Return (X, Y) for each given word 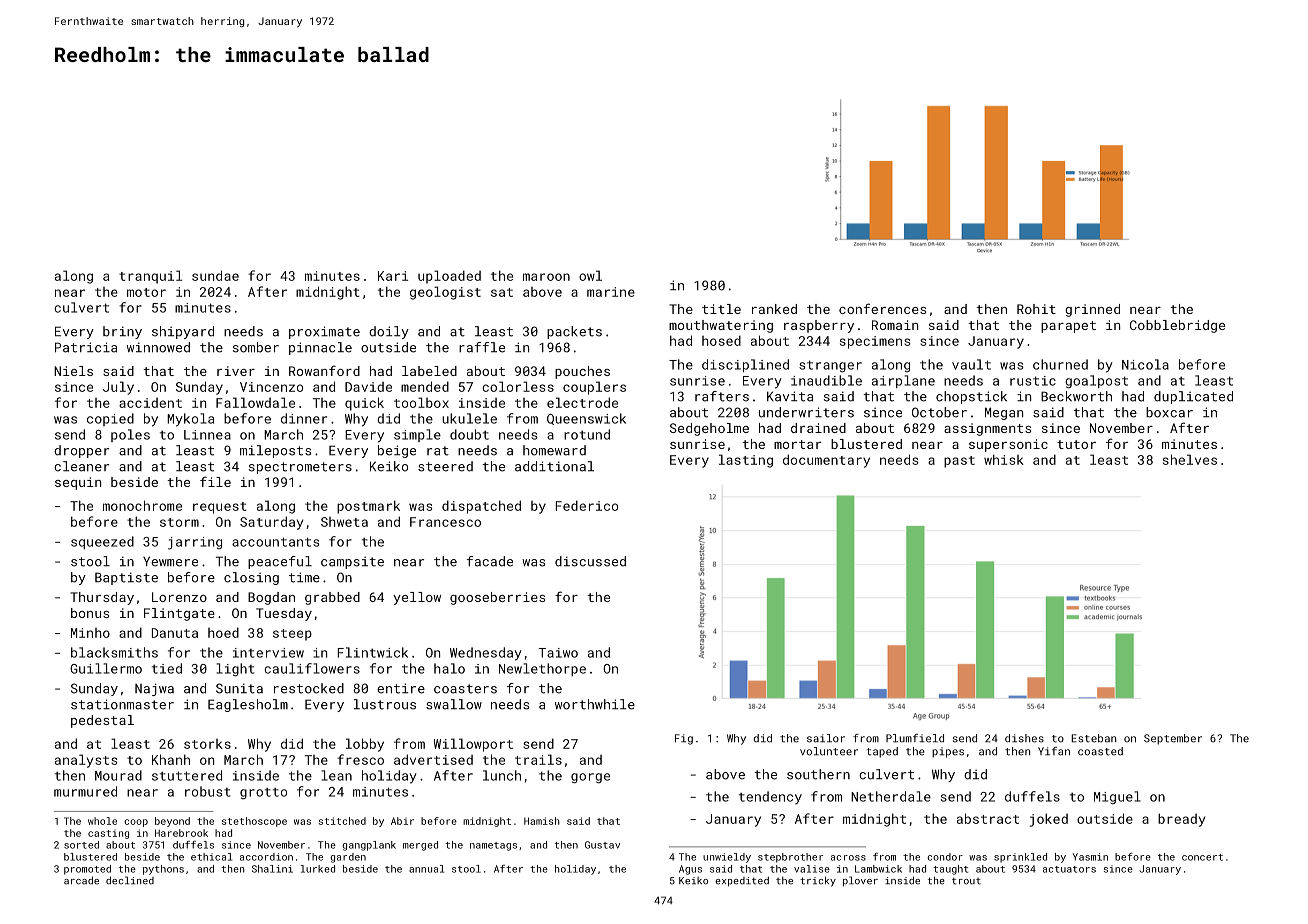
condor (945, 857)
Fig (684, 739)
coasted (1100, 751)
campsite (352, 563)
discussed (590, 561)
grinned (1092, 310)
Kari (393, 276)
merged (420, 846)
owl (590, 275)
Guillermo (106, 668)
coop (136, 823)
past (959, 462)
